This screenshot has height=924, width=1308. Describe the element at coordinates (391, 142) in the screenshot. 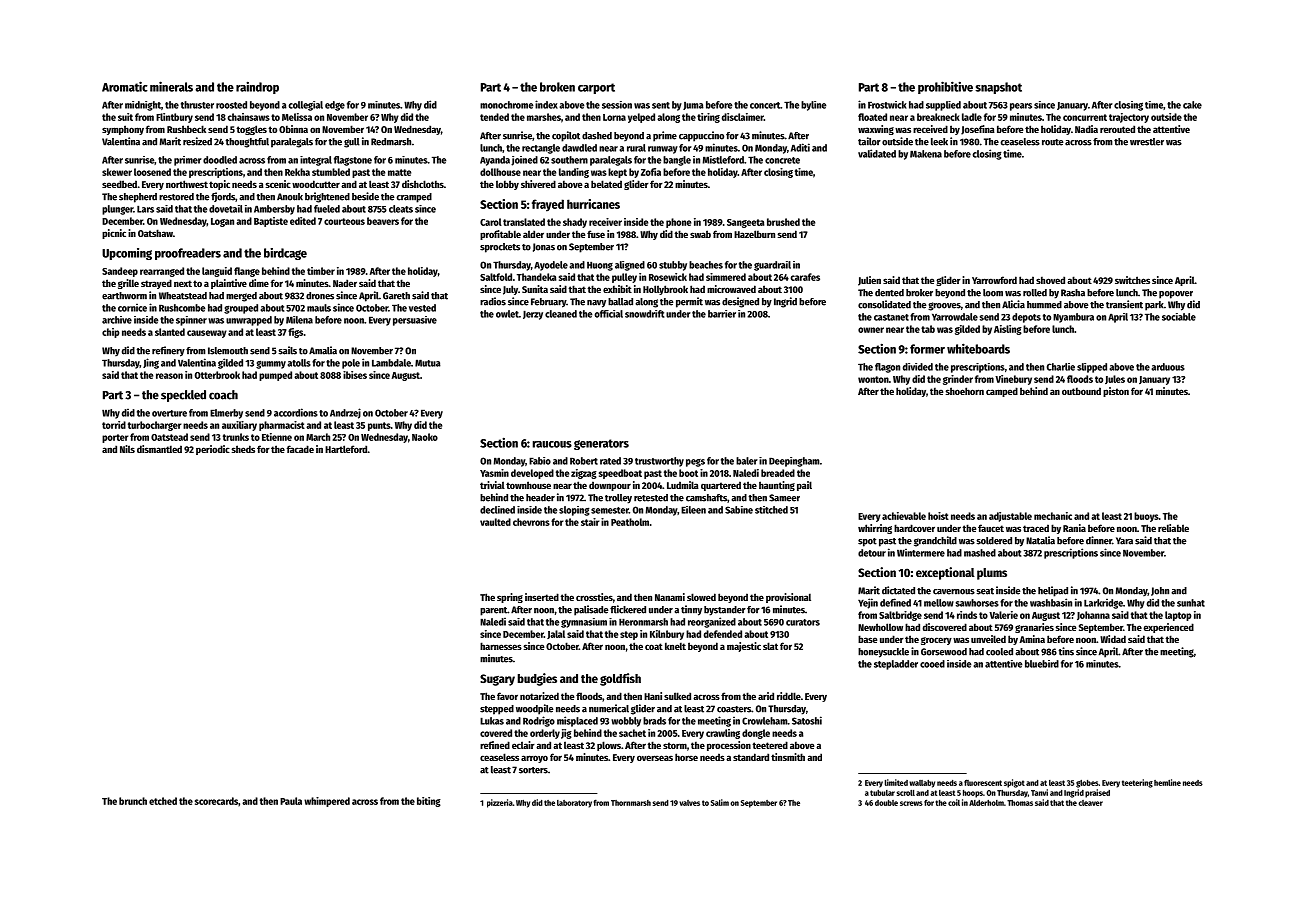

I see `Redmarsh` at that location.
